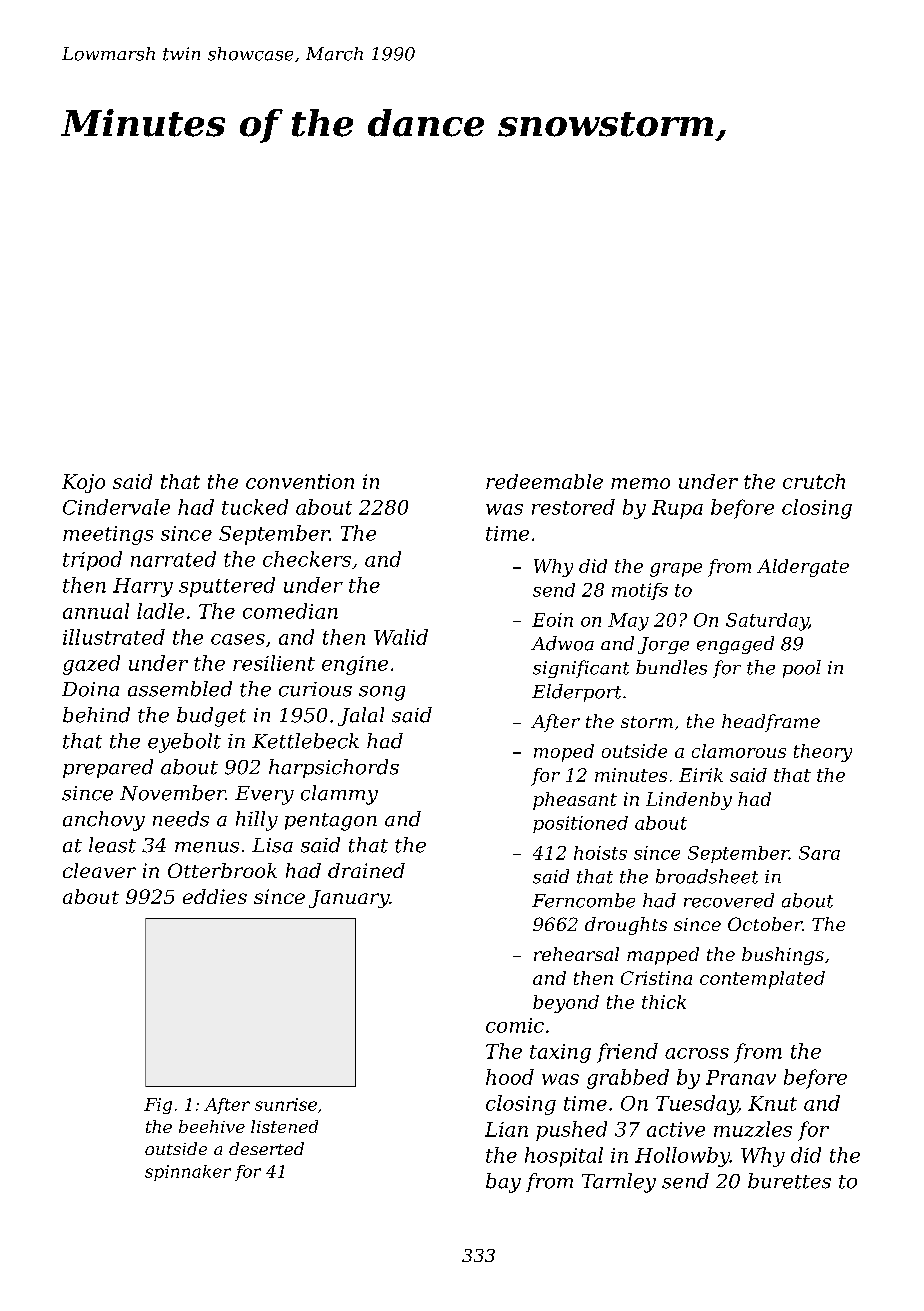 The image size is (924, 1311). What do you see at coordinates (158, 1106) in the image?
I see `Fig` at bounding box center [158, 1106].
